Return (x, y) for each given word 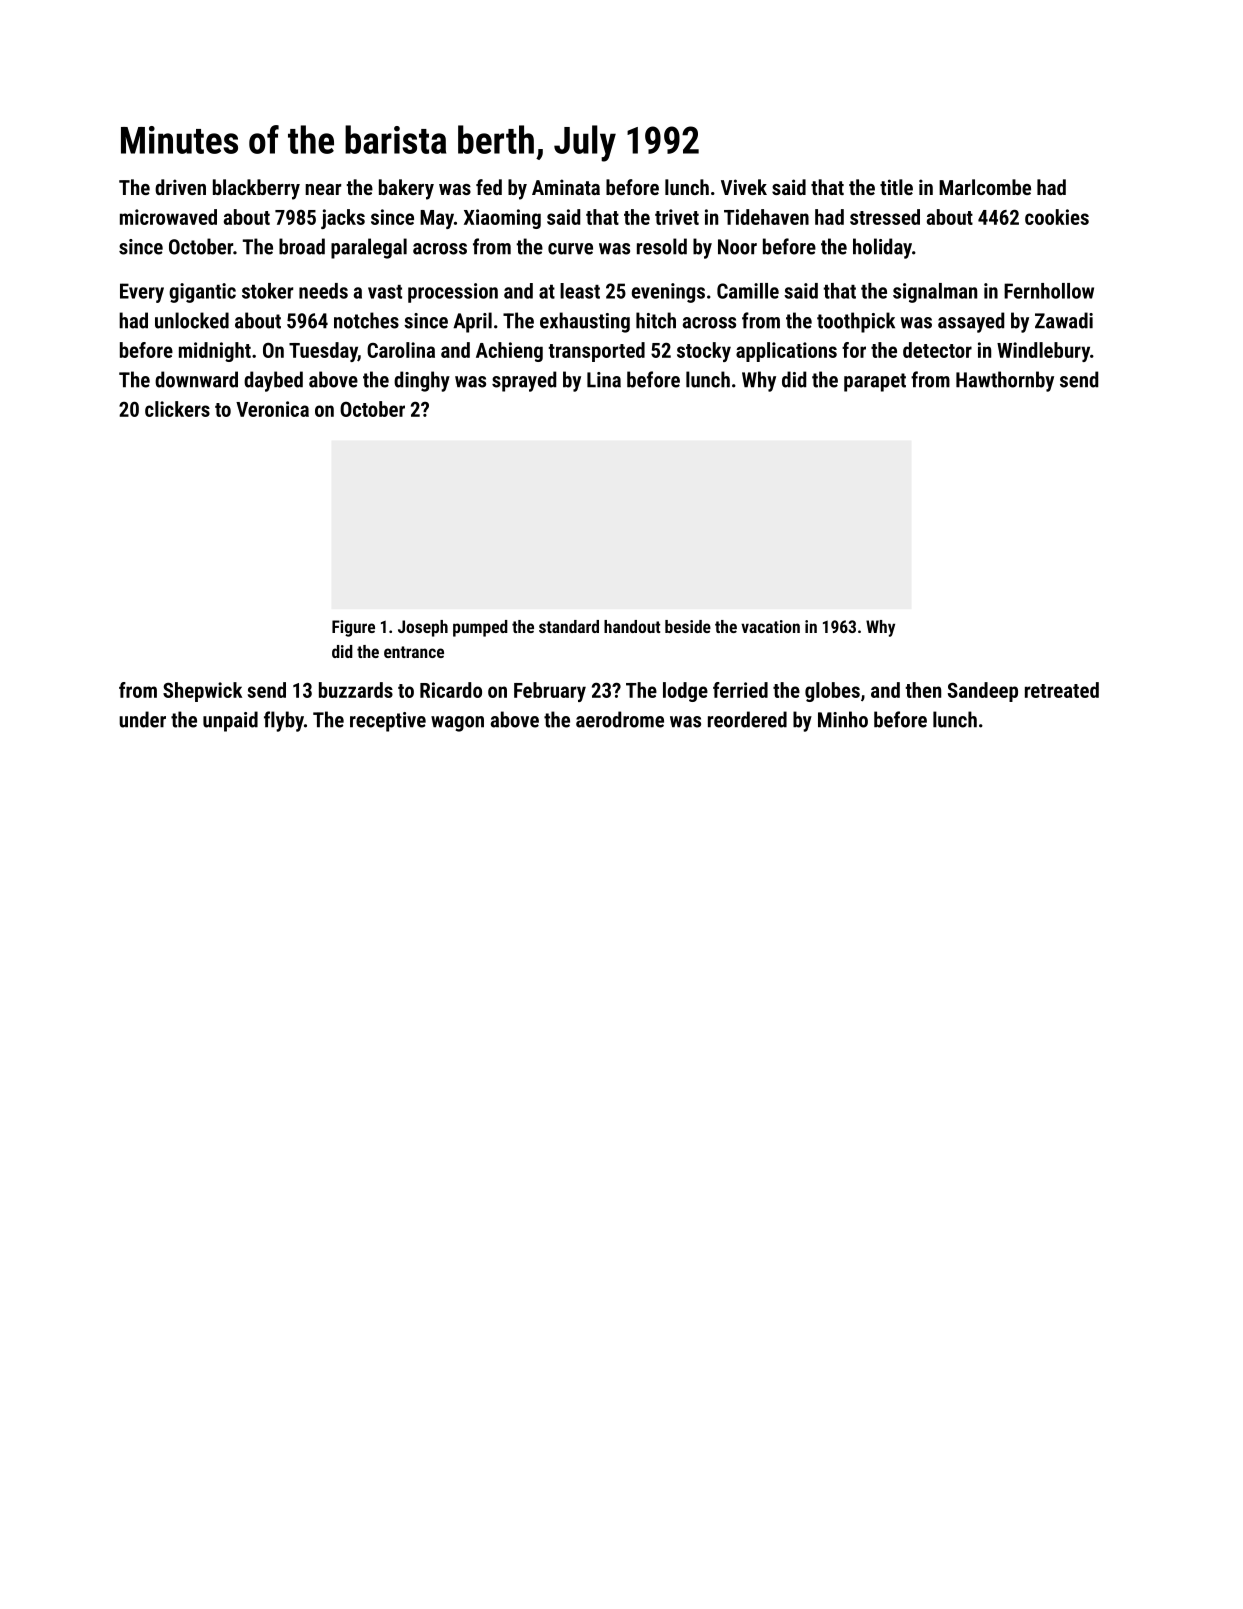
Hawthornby (1005, 381)
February (550, 692)
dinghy (422, 381)
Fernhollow (1049, 291)
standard (569, 626)
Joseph (423, 628)
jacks (343, 219)
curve (570, 249)
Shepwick (202, 692)
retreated (1062, 690)
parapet (875, 382)
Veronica (272, 409)
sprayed (524, 381)
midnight (215, 352)
